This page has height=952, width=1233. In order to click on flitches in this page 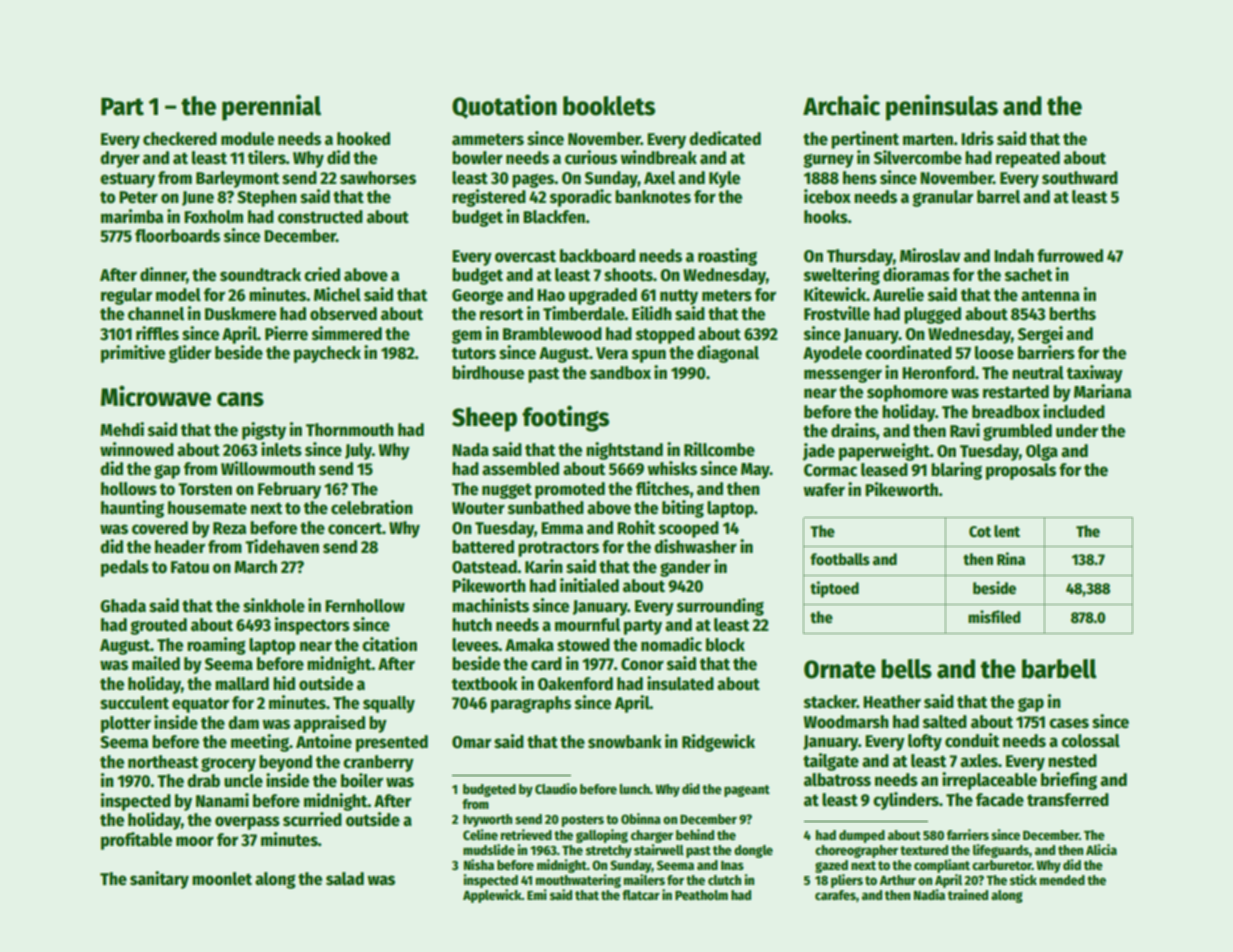, I will do `click(663, 488)`.
